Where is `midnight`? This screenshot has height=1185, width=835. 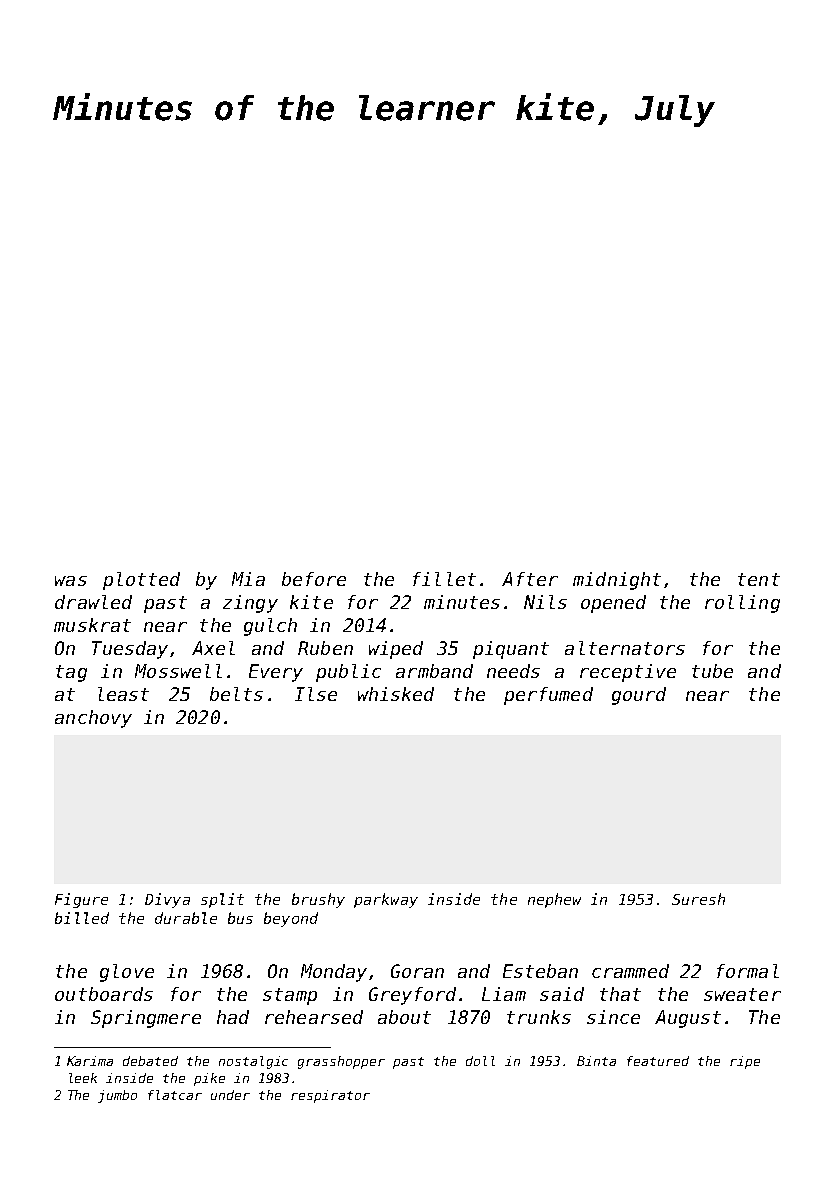
midnight is located at coordinates (617, 581).
